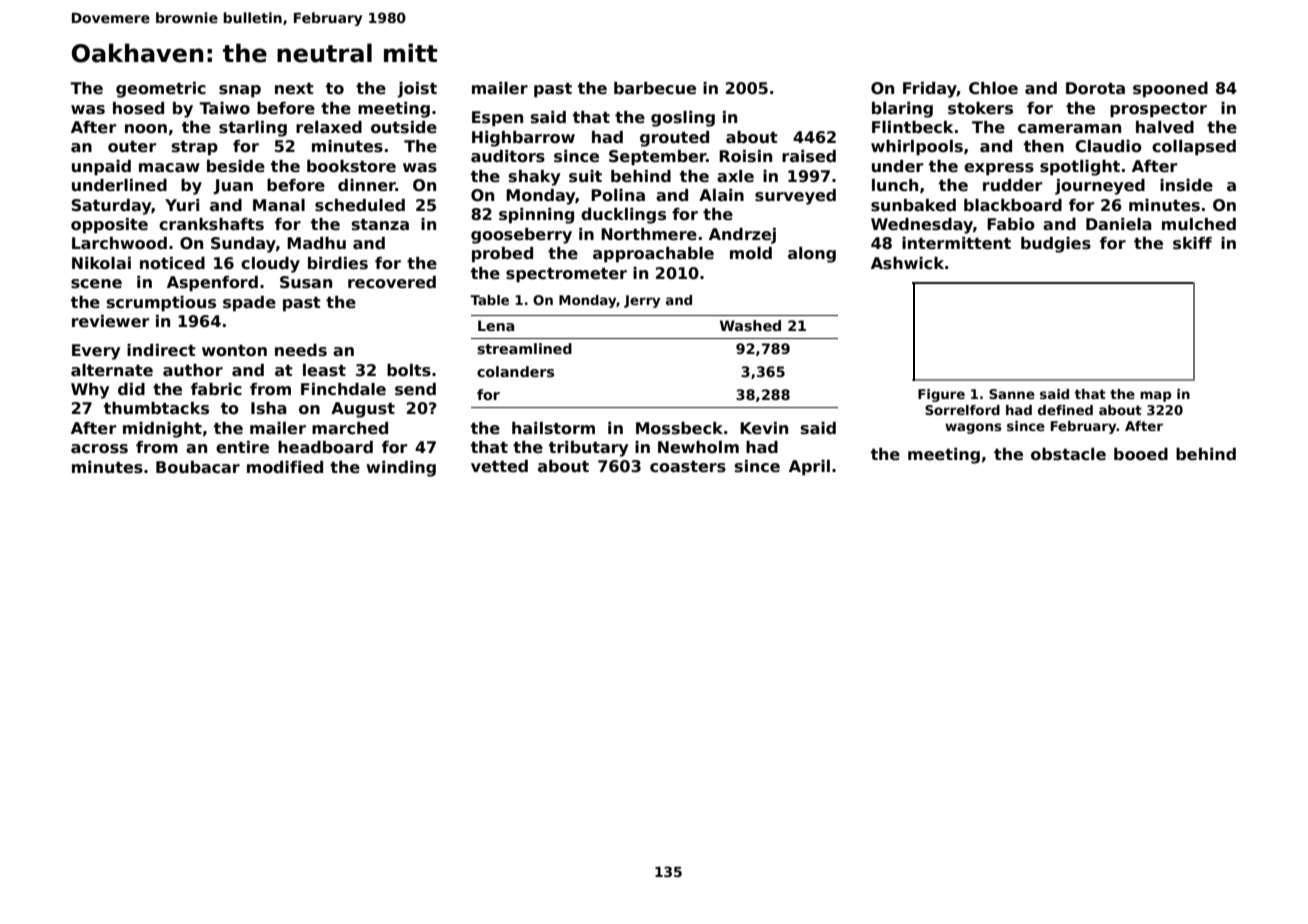  What do you see at coordinates (642, 301) in the screenshot?
I see `Jerry` at bounding box center [642, 301].
